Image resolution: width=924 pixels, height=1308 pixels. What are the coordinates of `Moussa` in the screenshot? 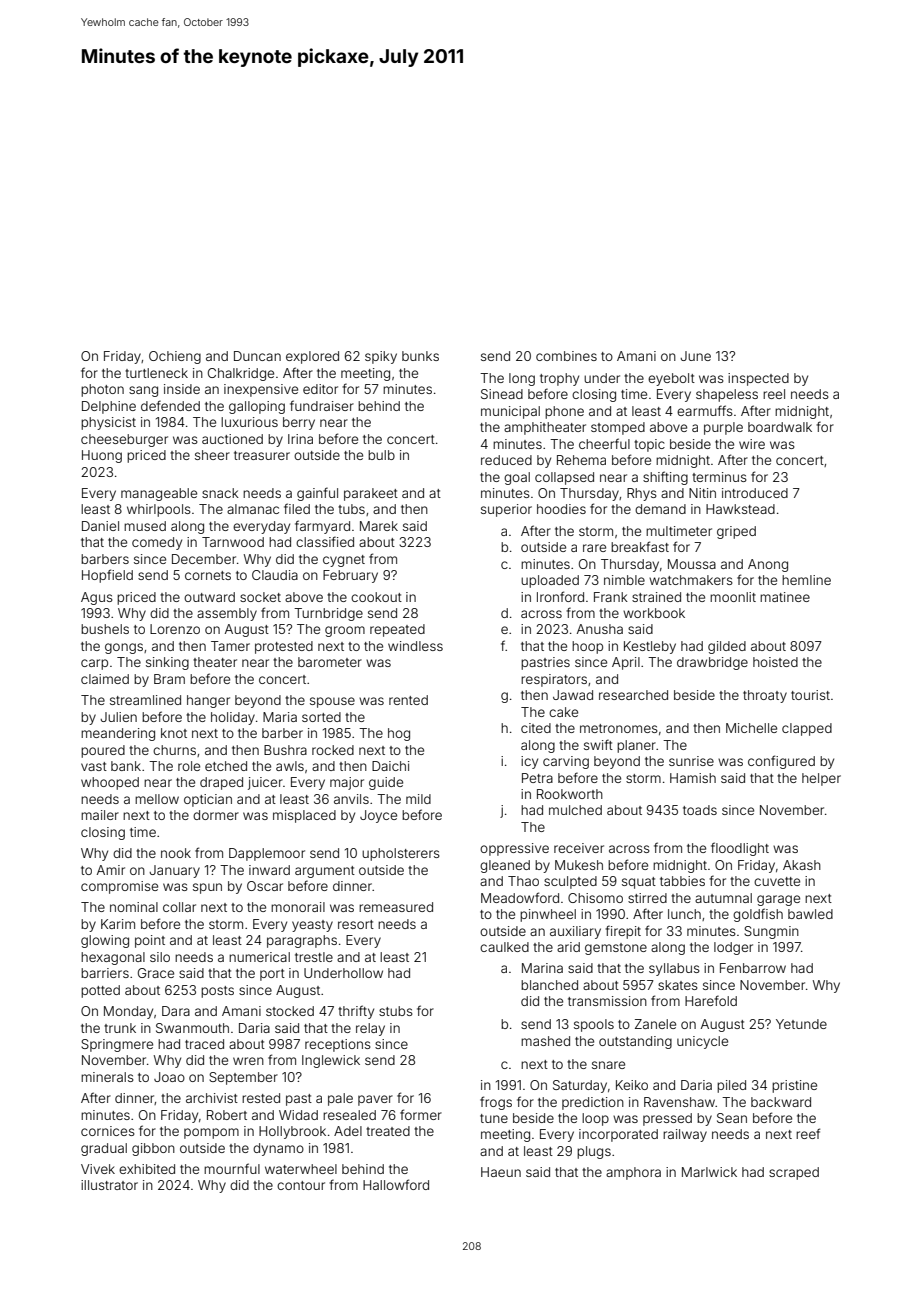 It's located at (692, 564).
